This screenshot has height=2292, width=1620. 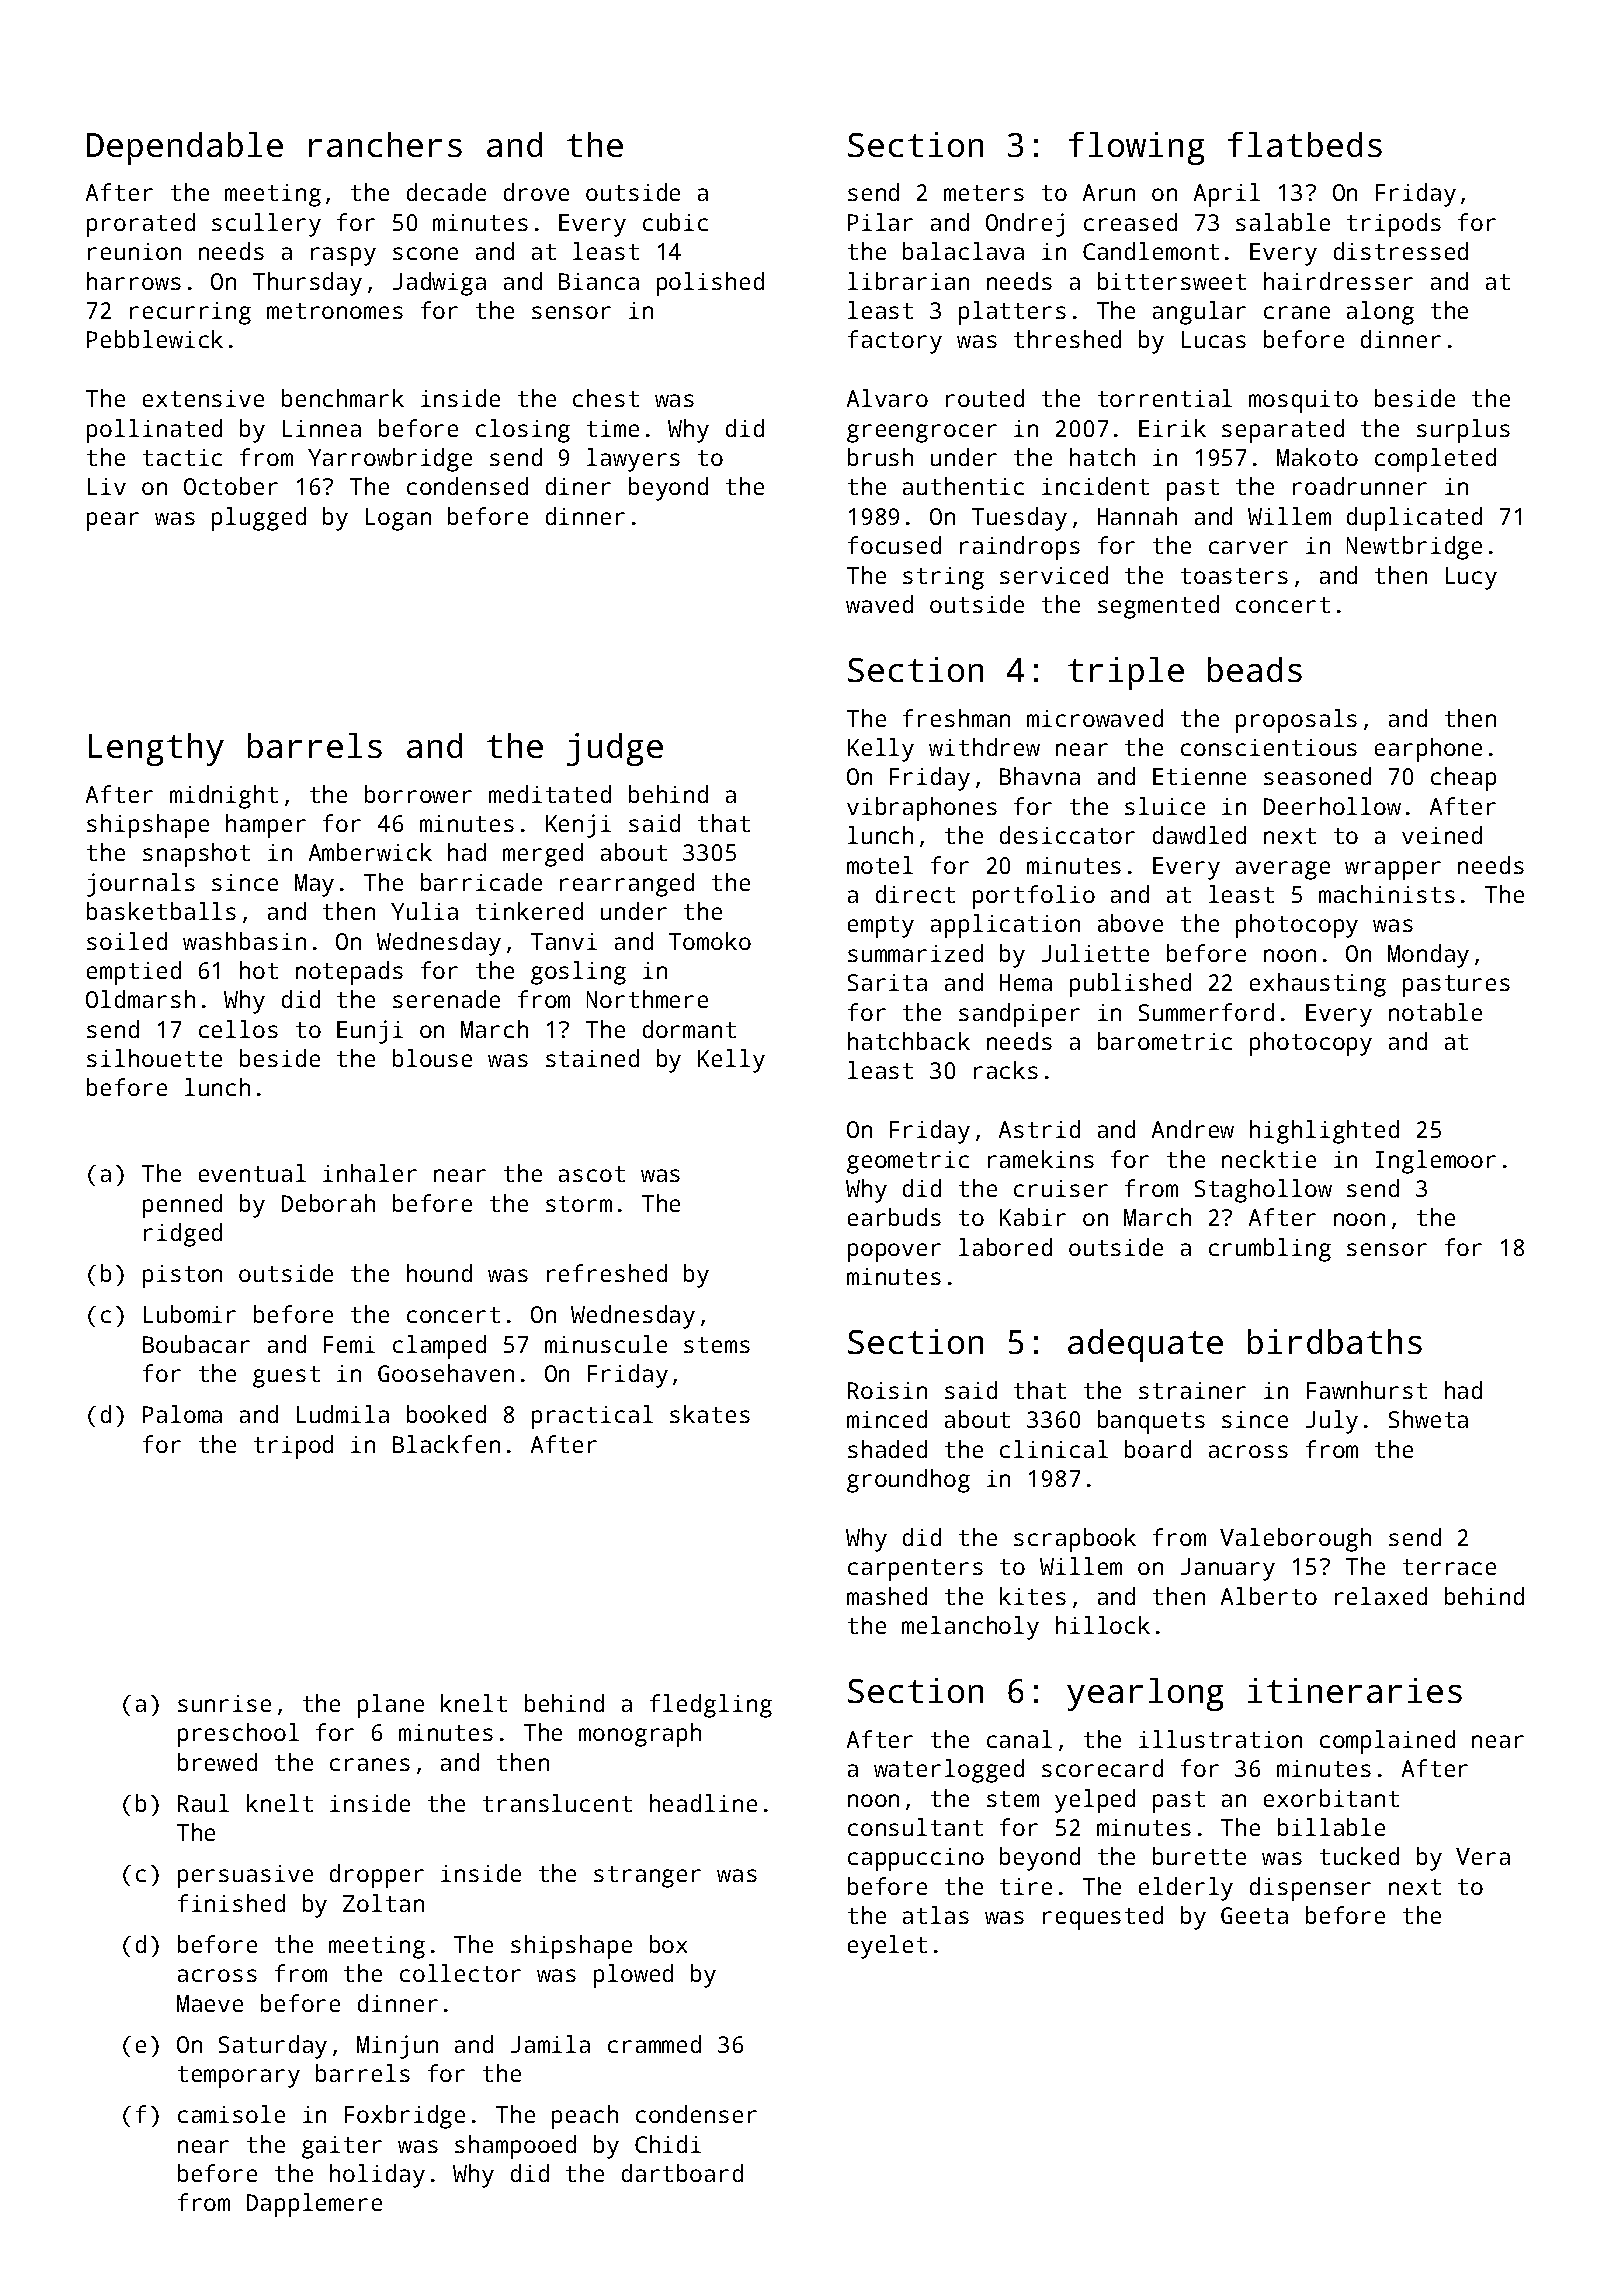 I want to click on dispenser, so click(x=1310, y=1889).
